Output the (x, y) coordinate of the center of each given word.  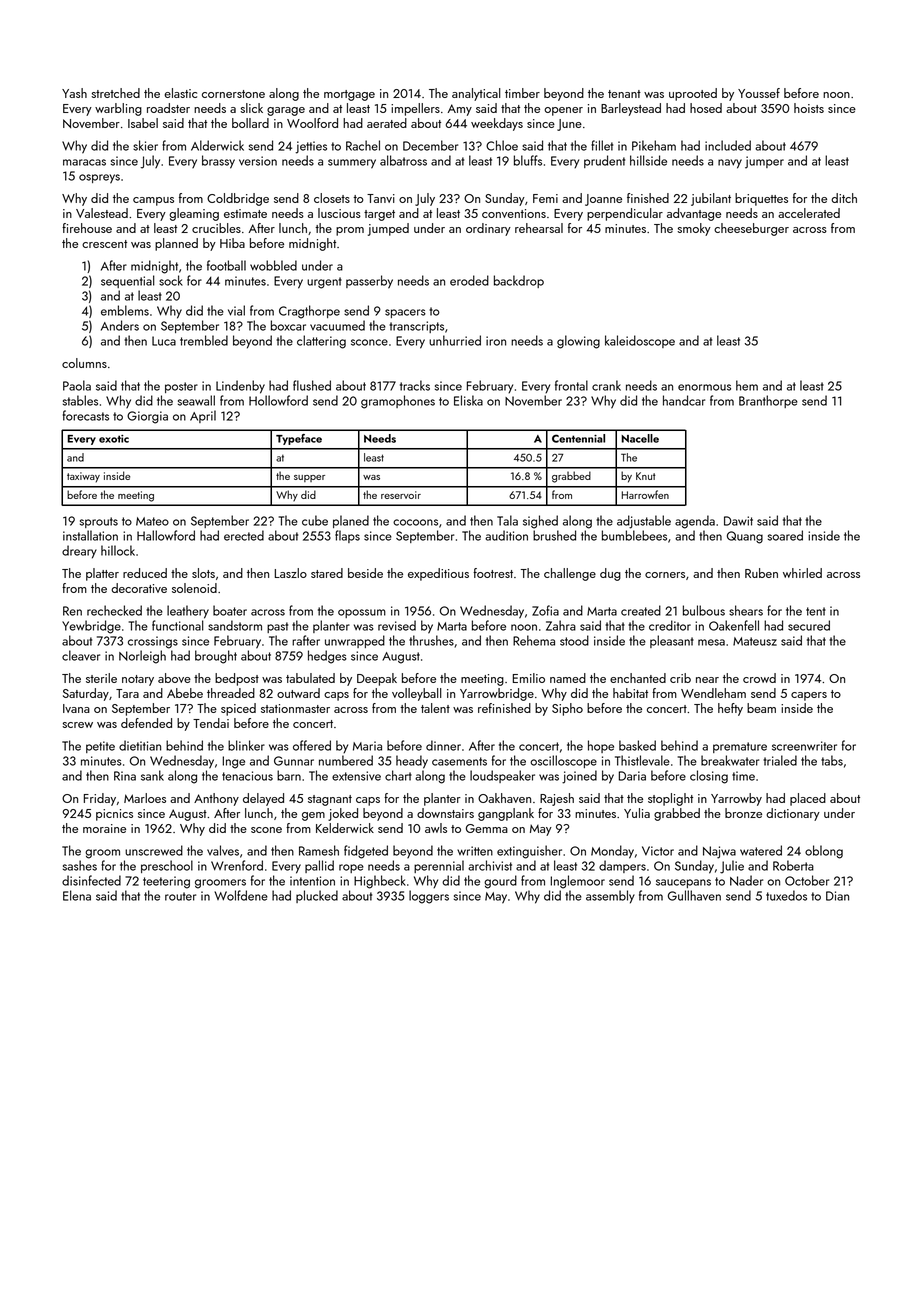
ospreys (99, 179)
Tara (127, 693)
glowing (578, 342)
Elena (77, 895)
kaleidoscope (640, 341)
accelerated (809, 213)
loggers (429, 897)
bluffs (528, 160)
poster (181, 387)
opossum (362, 613)
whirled (802, 573)
